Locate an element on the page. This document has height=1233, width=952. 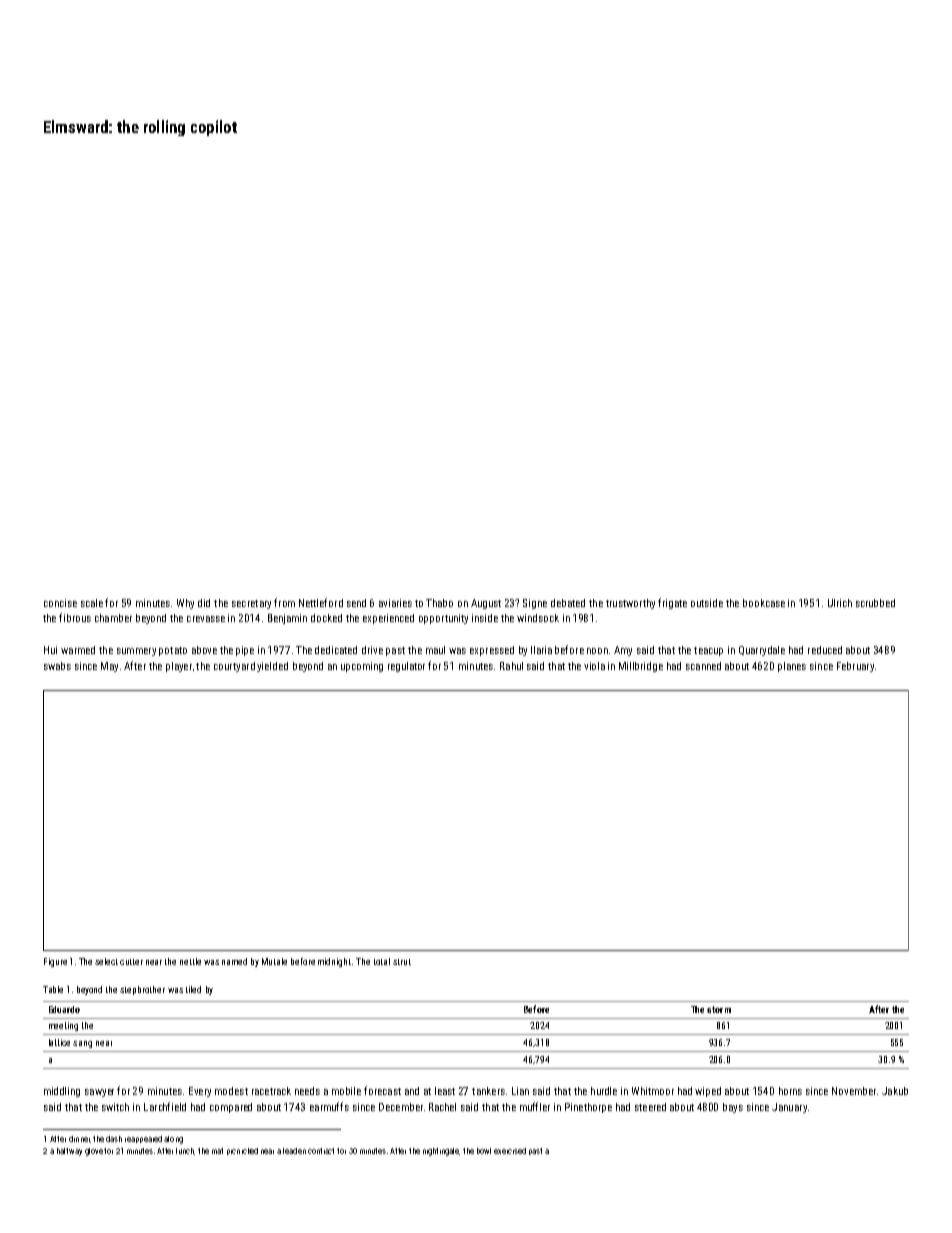
halfway is located at coordinates (69, 1152).
